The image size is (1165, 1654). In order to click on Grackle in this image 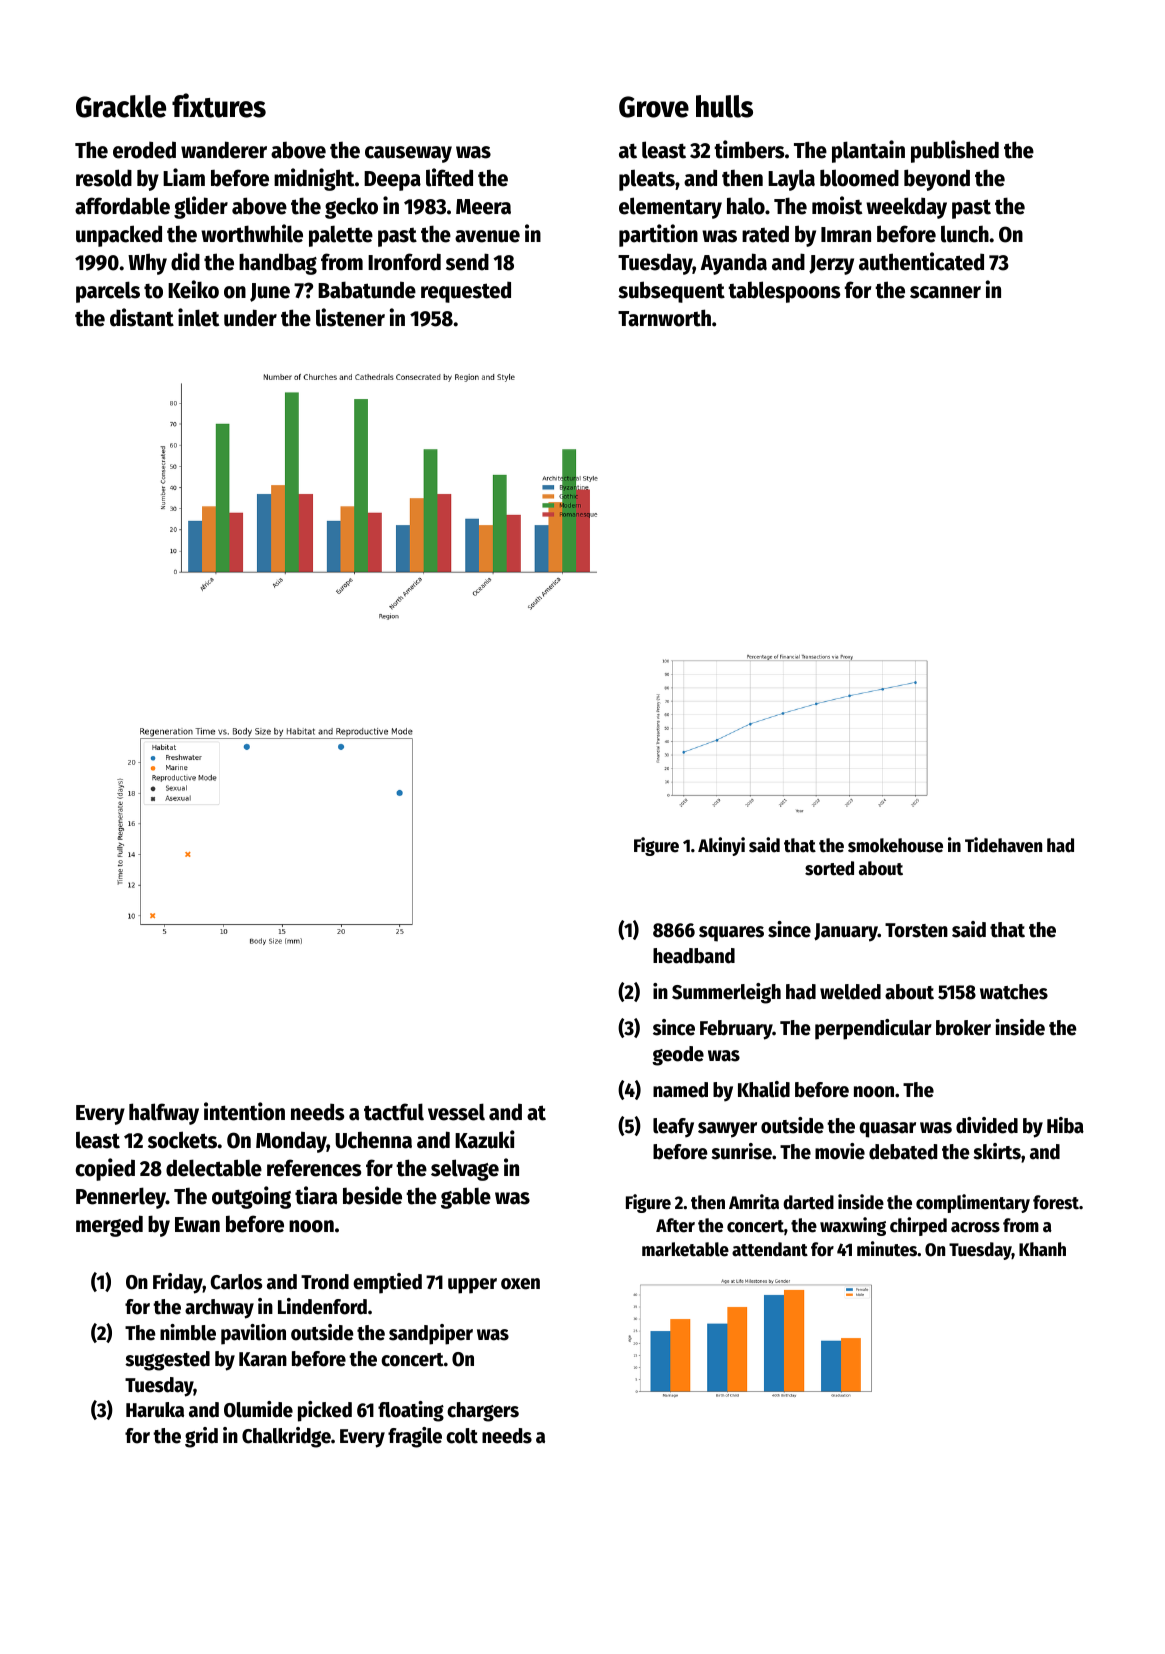, I will do `click(121, 106)`.
